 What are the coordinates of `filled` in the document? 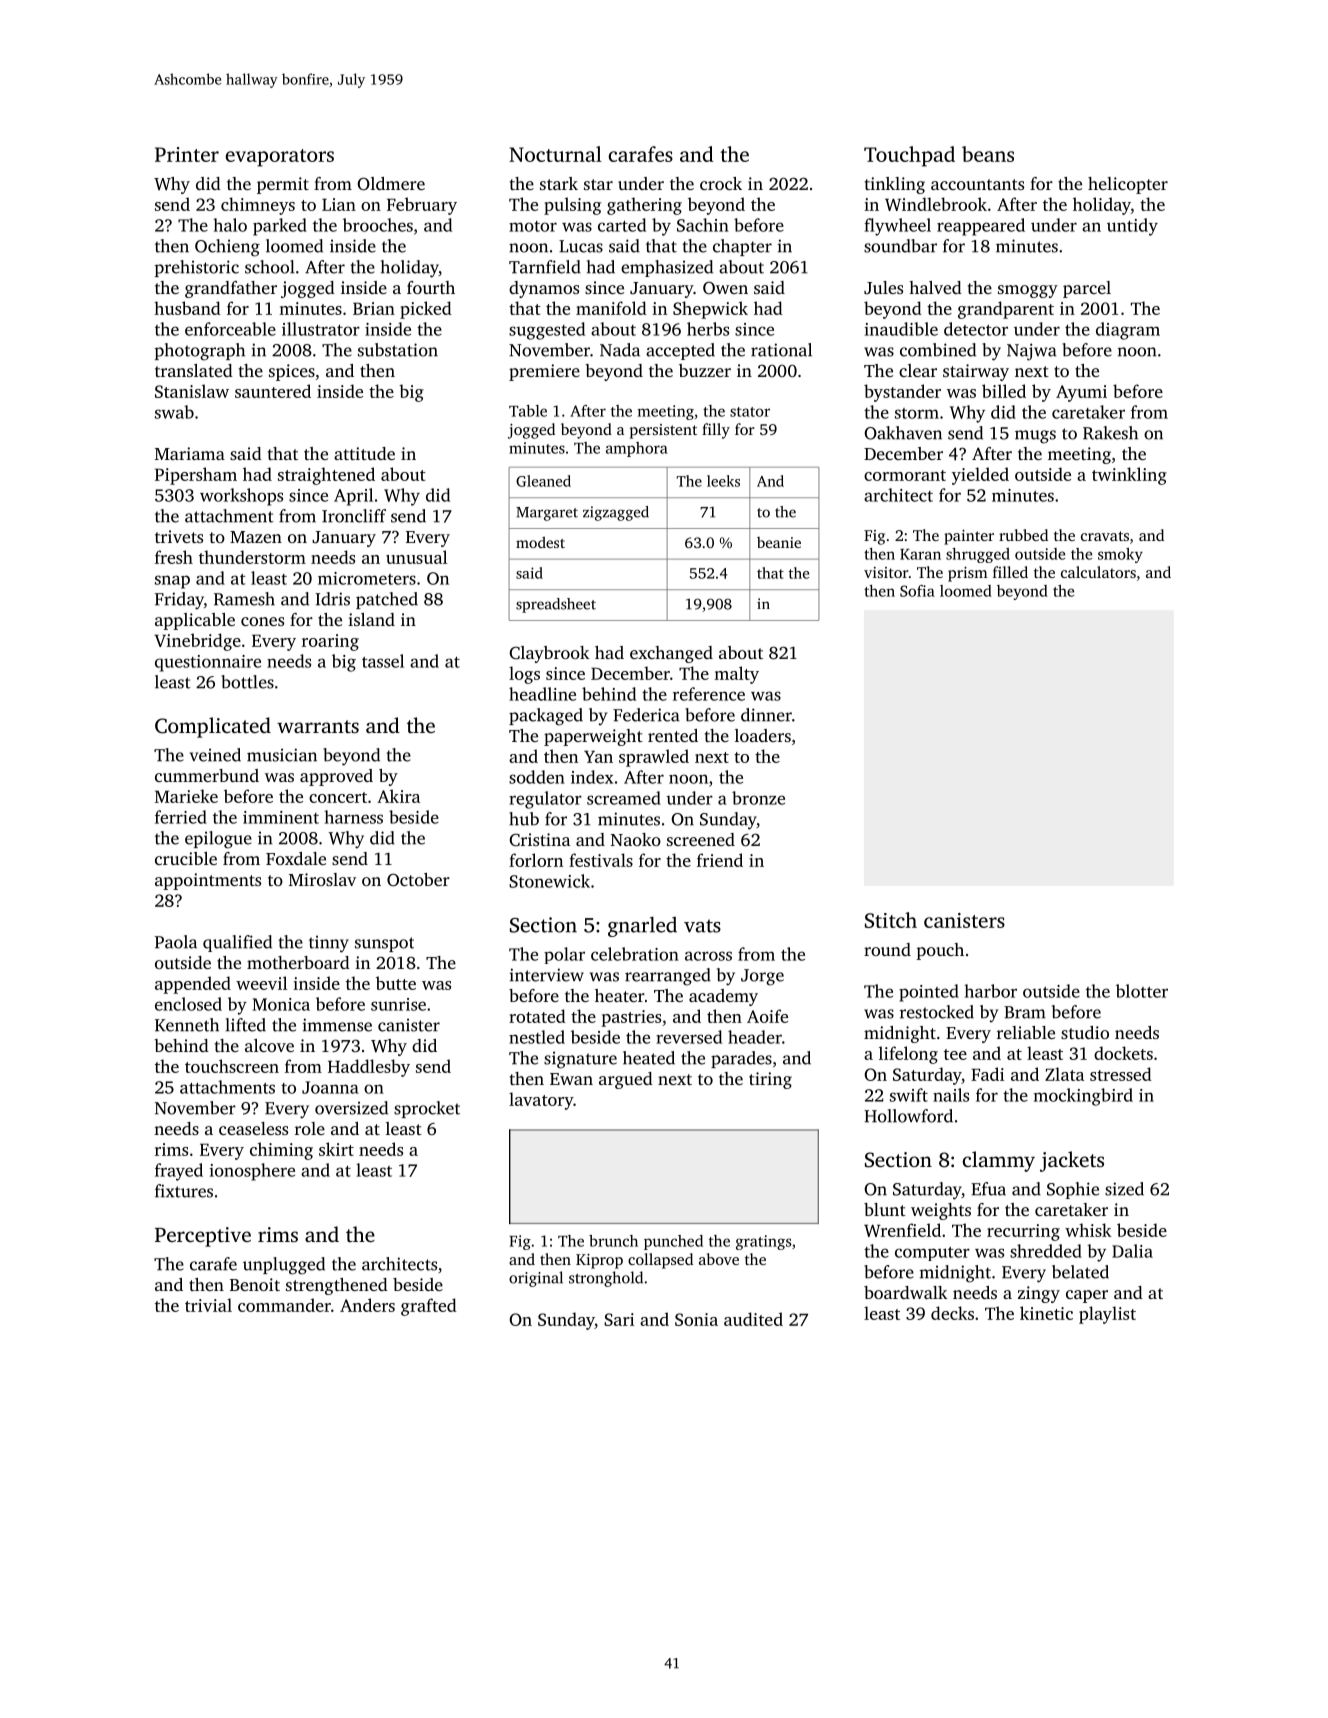 It's located at (1010, 572).
